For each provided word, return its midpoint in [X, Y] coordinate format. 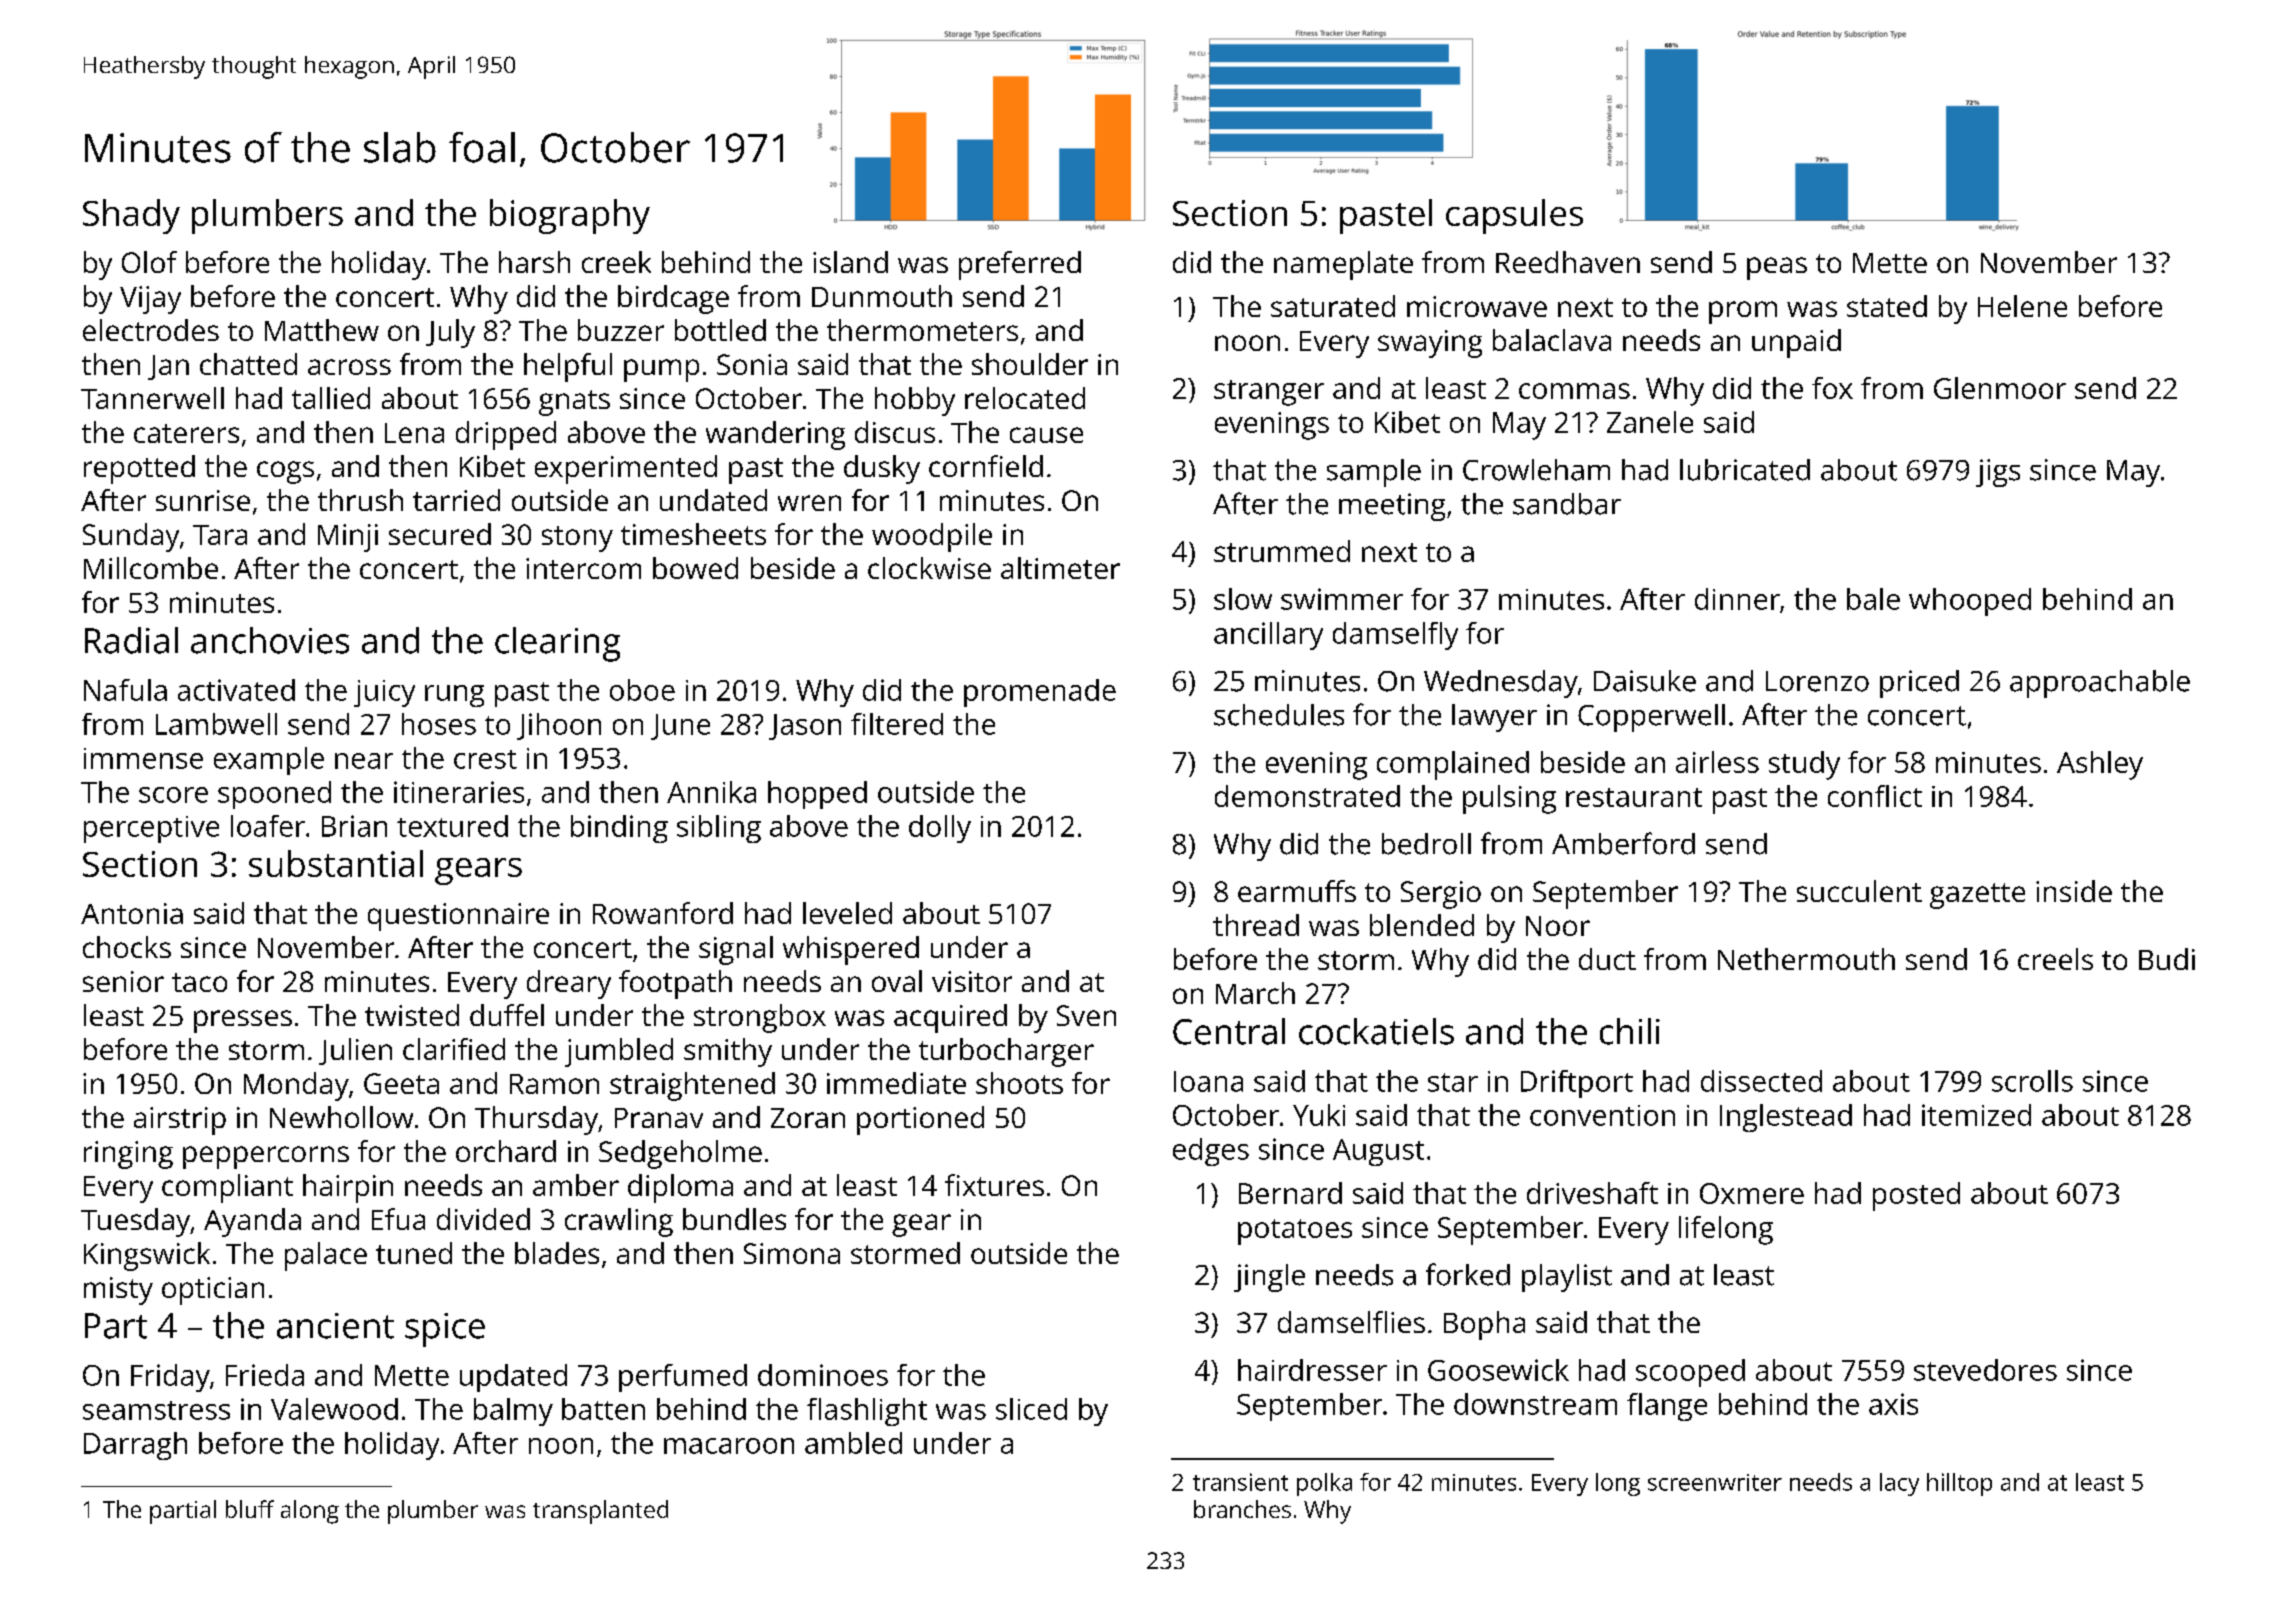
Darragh [135, 1446]
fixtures [994, 1185]
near [364, 761]
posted [1916, 1196]
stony [577, 539]
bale [1873, 599]
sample [1374, 473]
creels [2055, 959]
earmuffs [1297, 891]
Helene [2022, 306]
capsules [1514, 216]
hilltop [1959, 1484]
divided [483, 1219]
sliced [1031, 1409]
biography [570, 216]
